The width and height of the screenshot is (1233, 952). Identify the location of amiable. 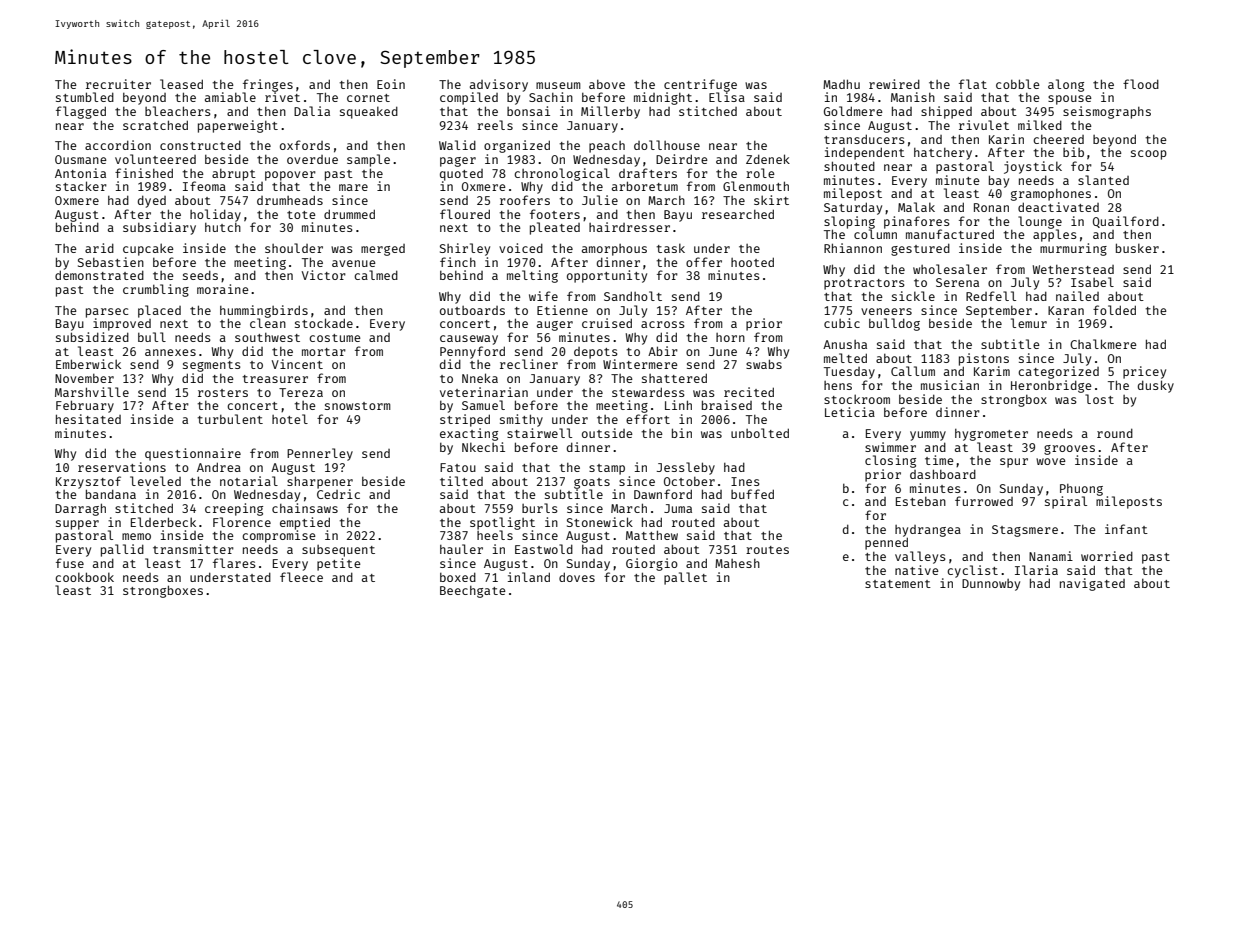
(230, 97).
